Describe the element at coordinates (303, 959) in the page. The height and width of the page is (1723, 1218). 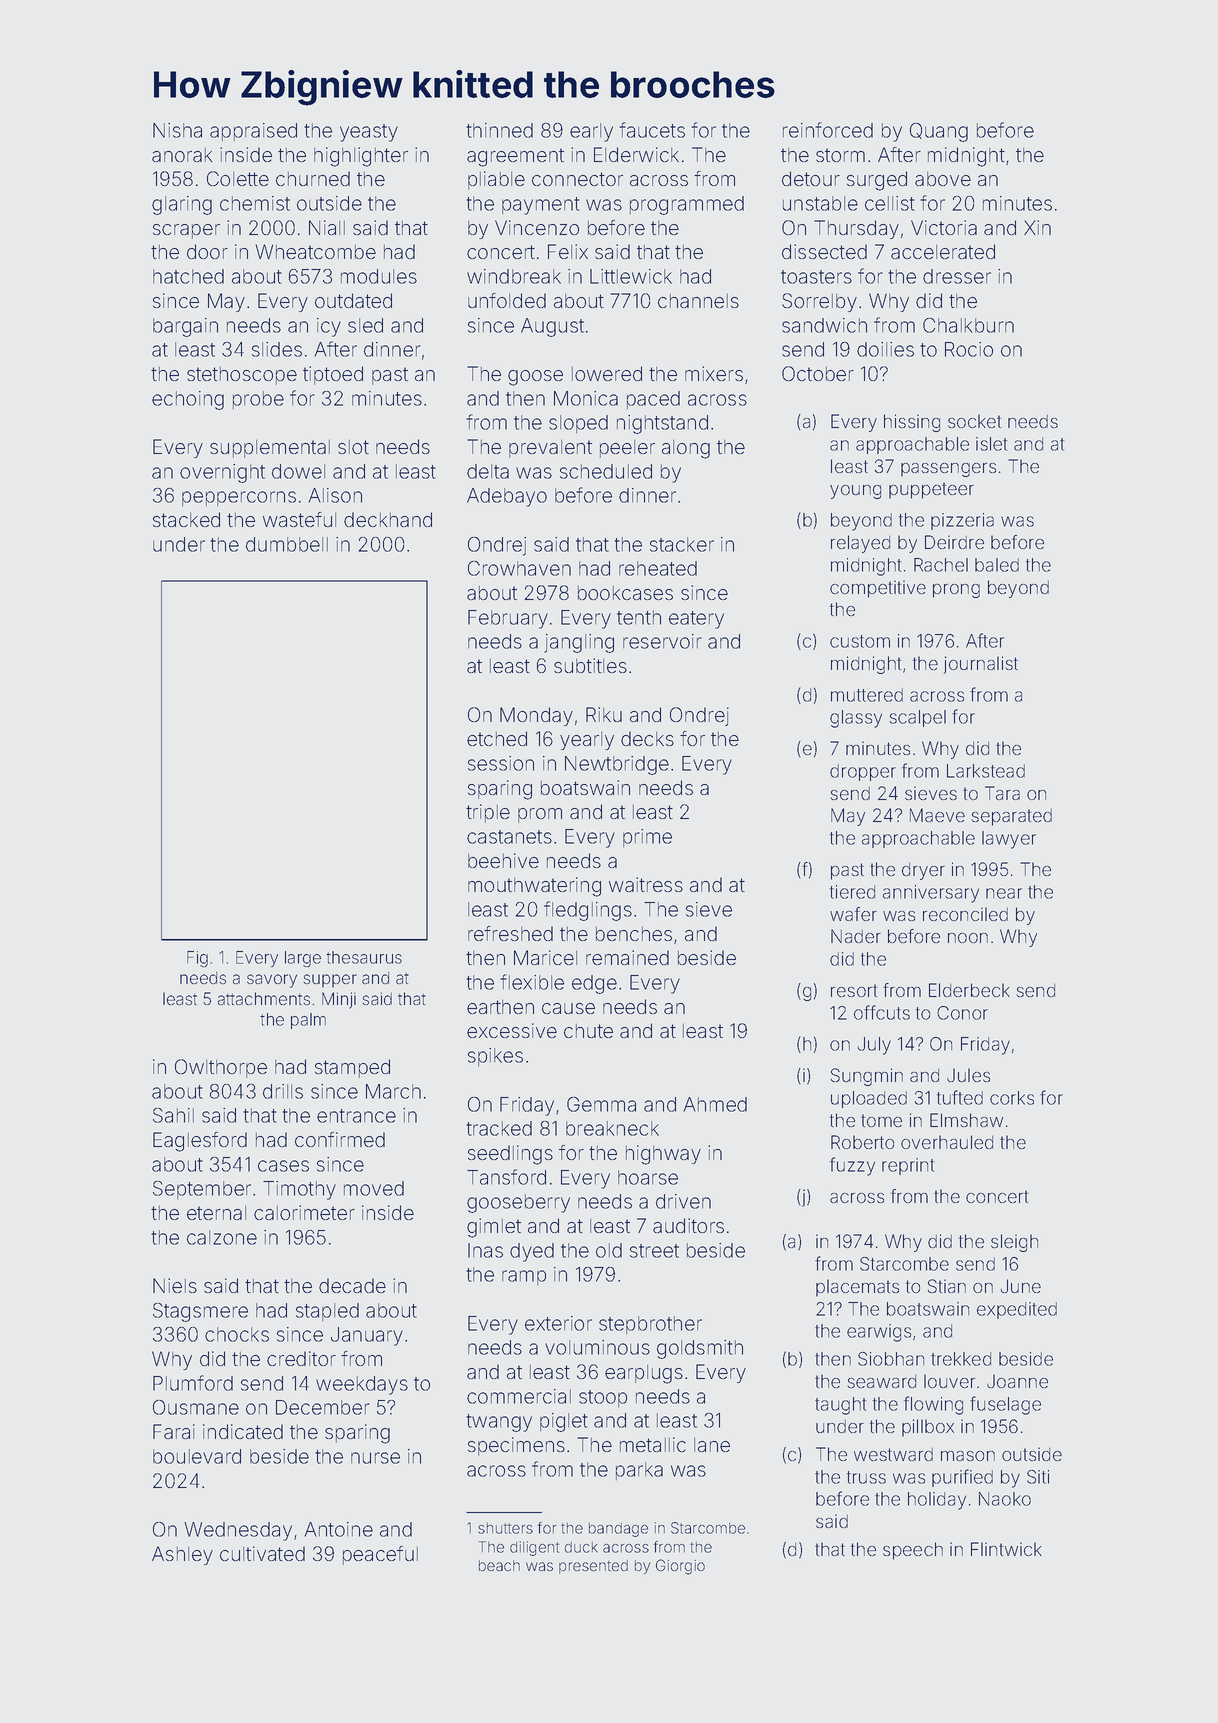
I see `large` at that location.
